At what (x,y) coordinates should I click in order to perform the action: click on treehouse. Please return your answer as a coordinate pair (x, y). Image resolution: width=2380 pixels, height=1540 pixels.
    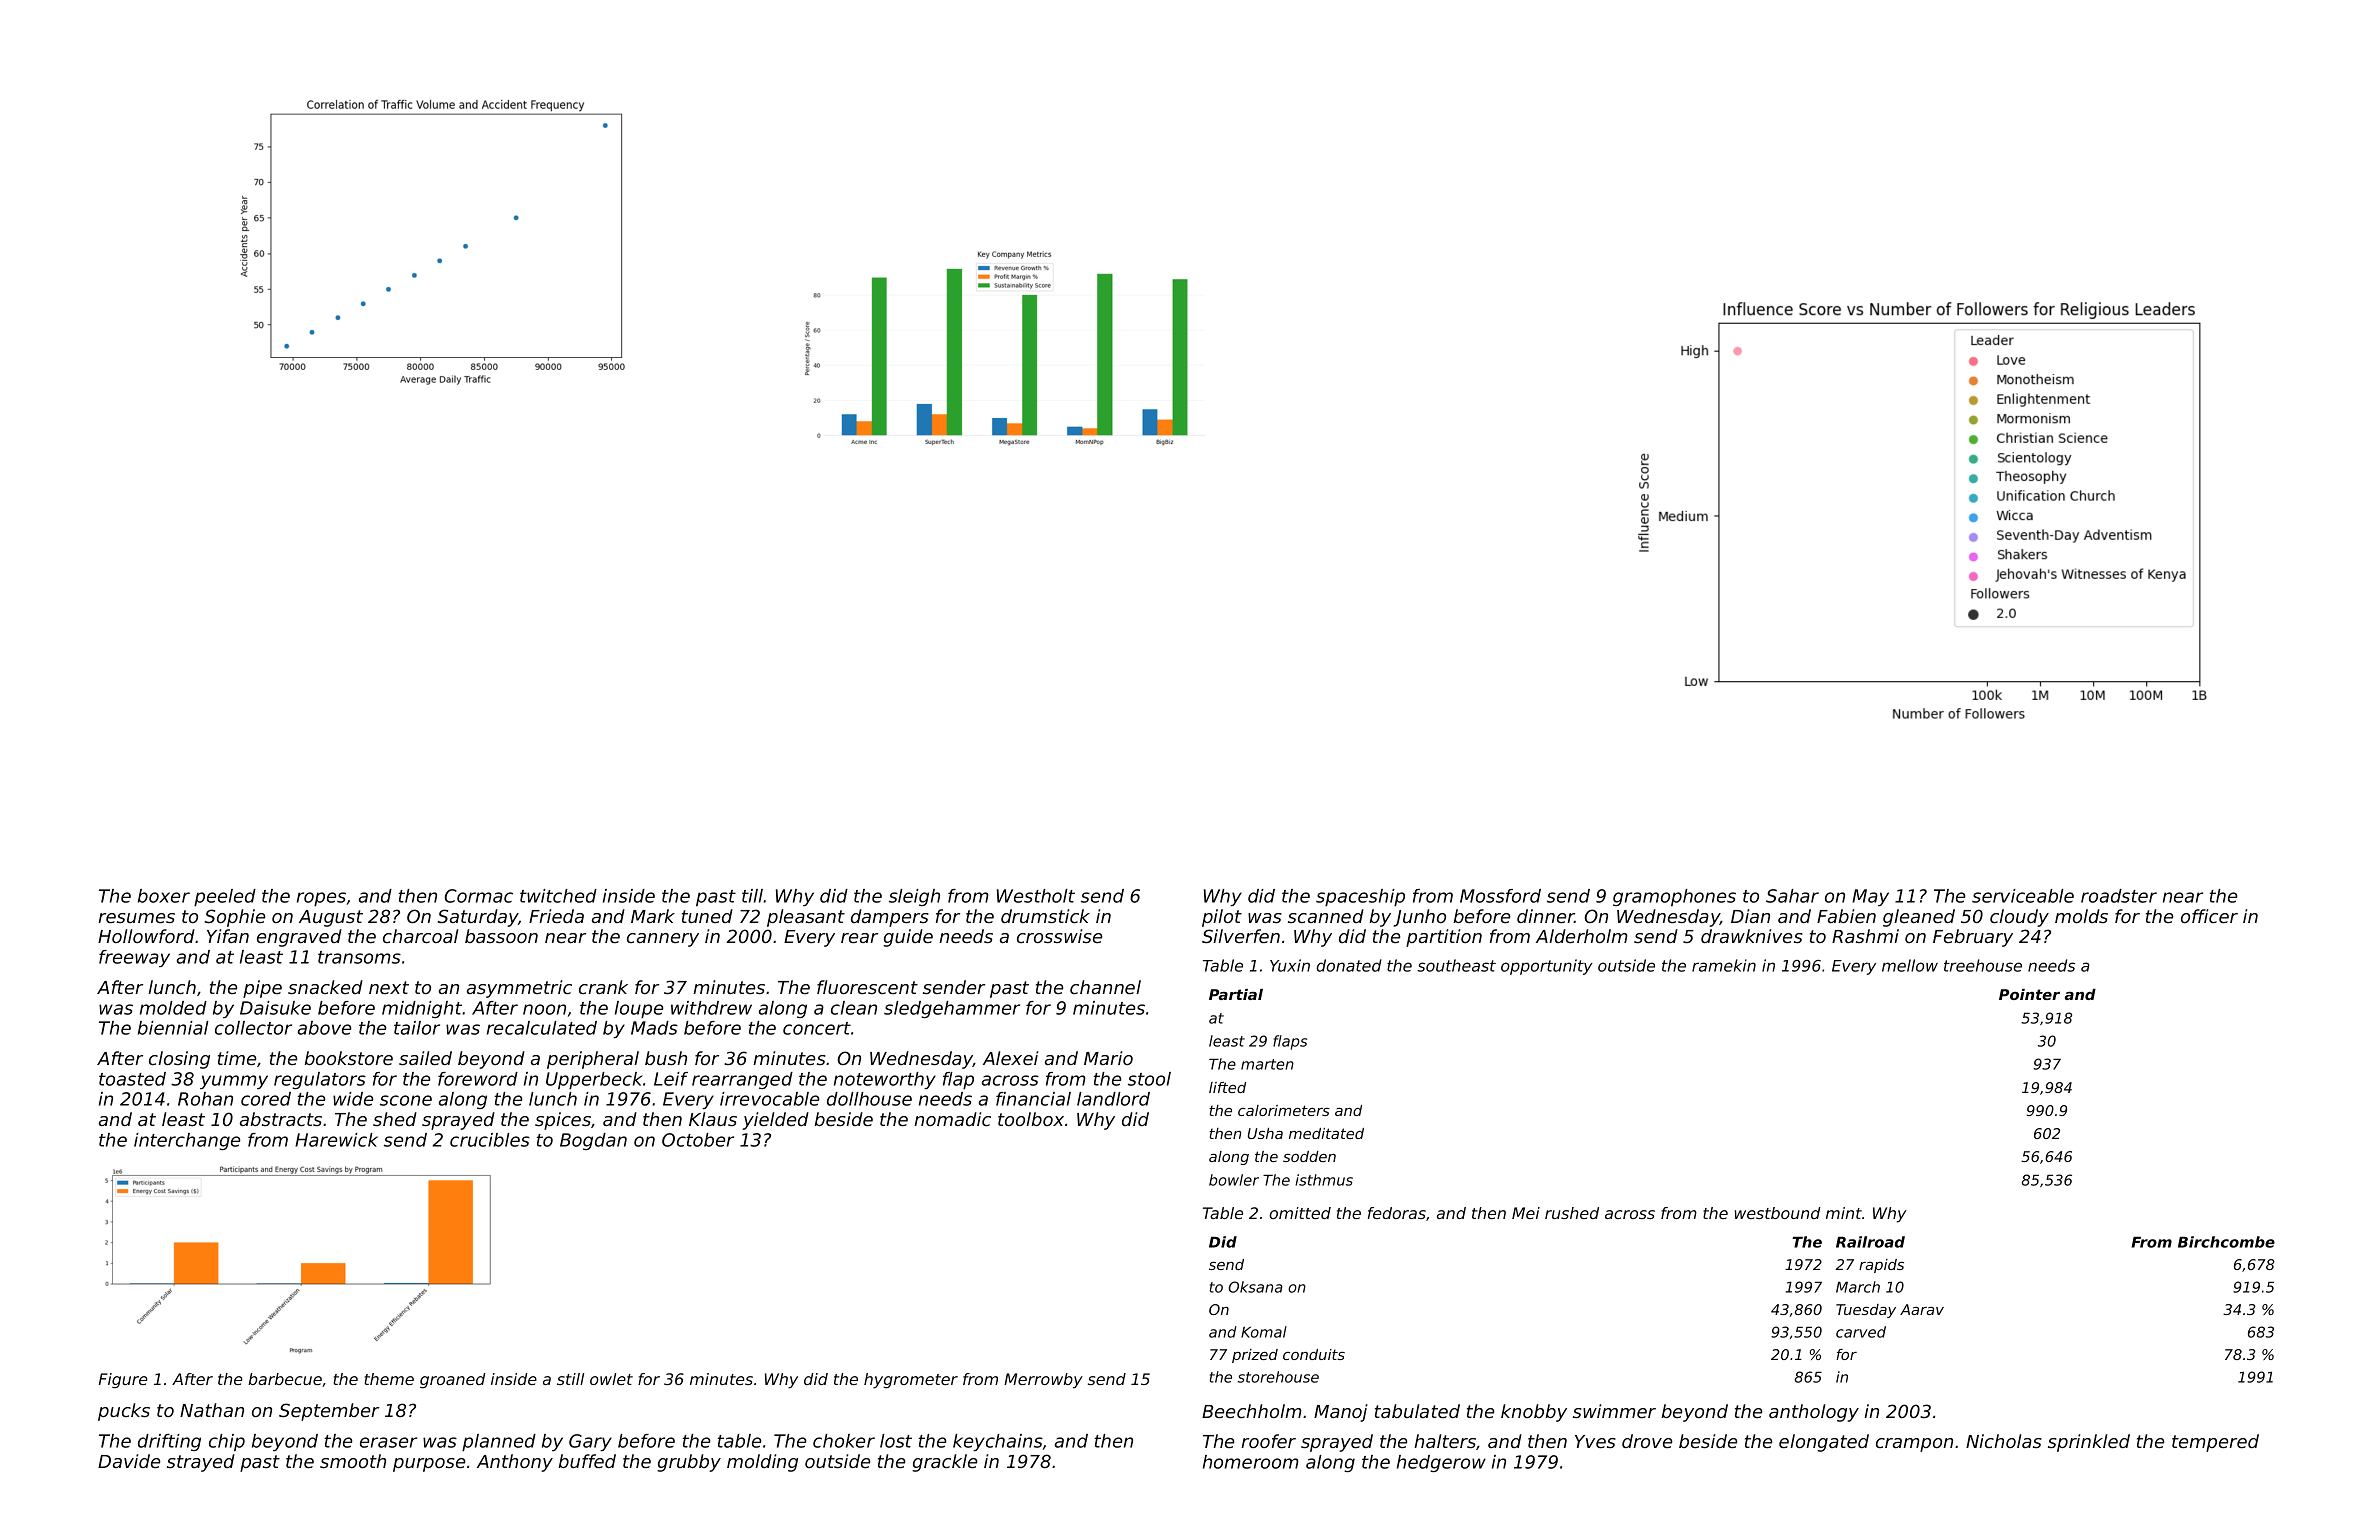
    Looking at the image, I should click on (1983, 965).
